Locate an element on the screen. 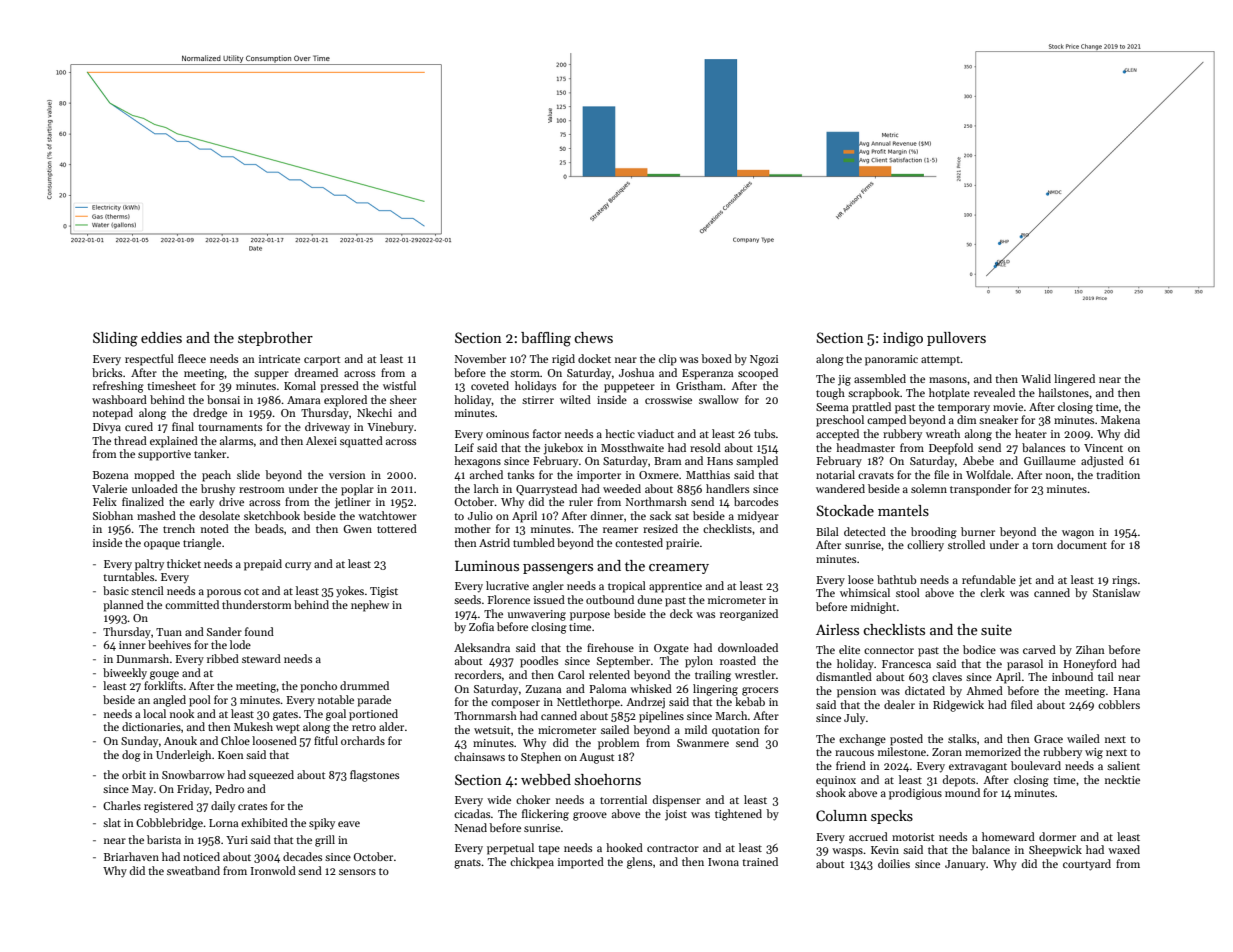  supportive is located at coordinates (164, 455).
